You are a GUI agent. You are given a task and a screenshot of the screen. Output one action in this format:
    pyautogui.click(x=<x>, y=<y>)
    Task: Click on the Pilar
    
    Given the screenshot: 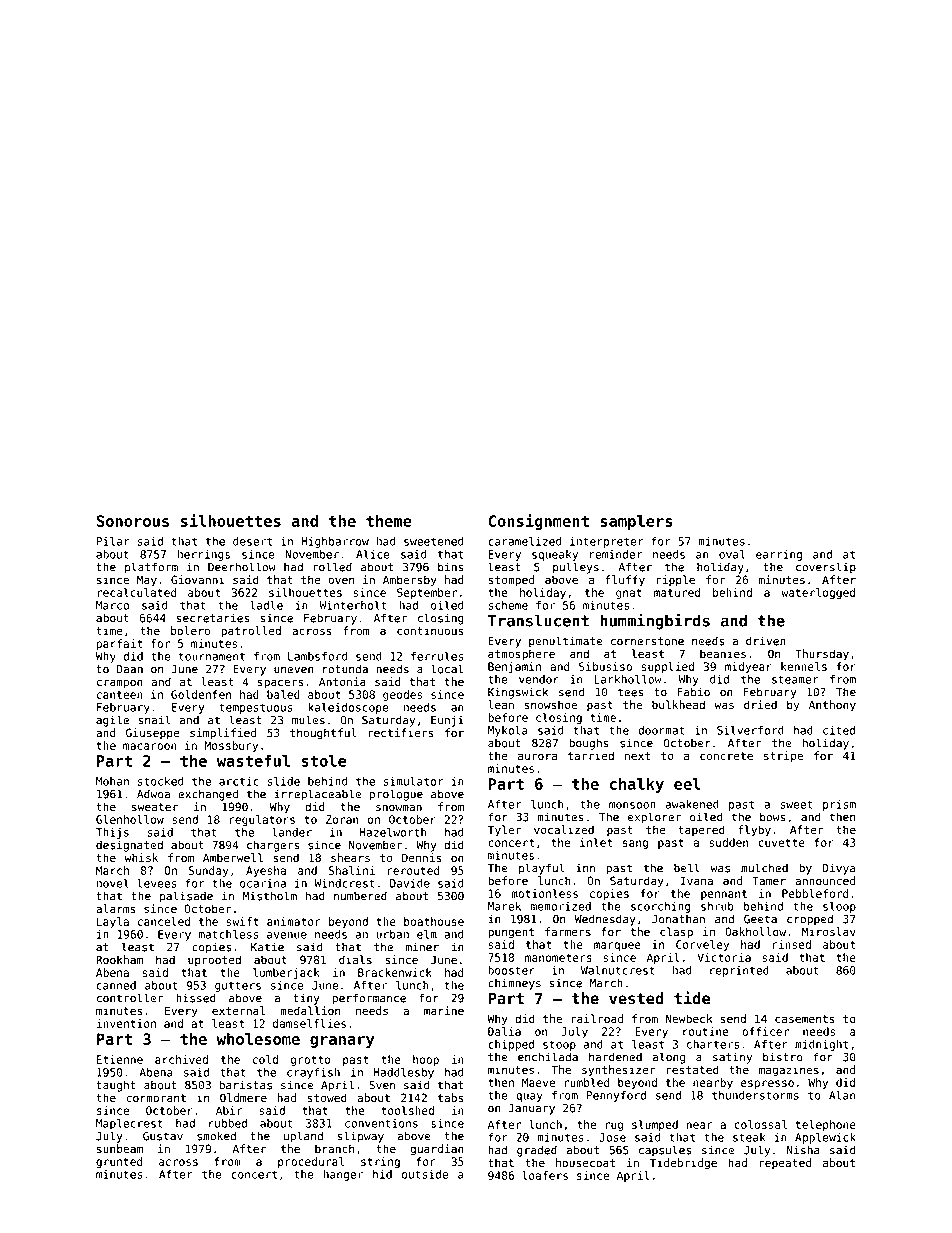 What is the action you would take?
    pyautogui.click(x=113, y=541)
